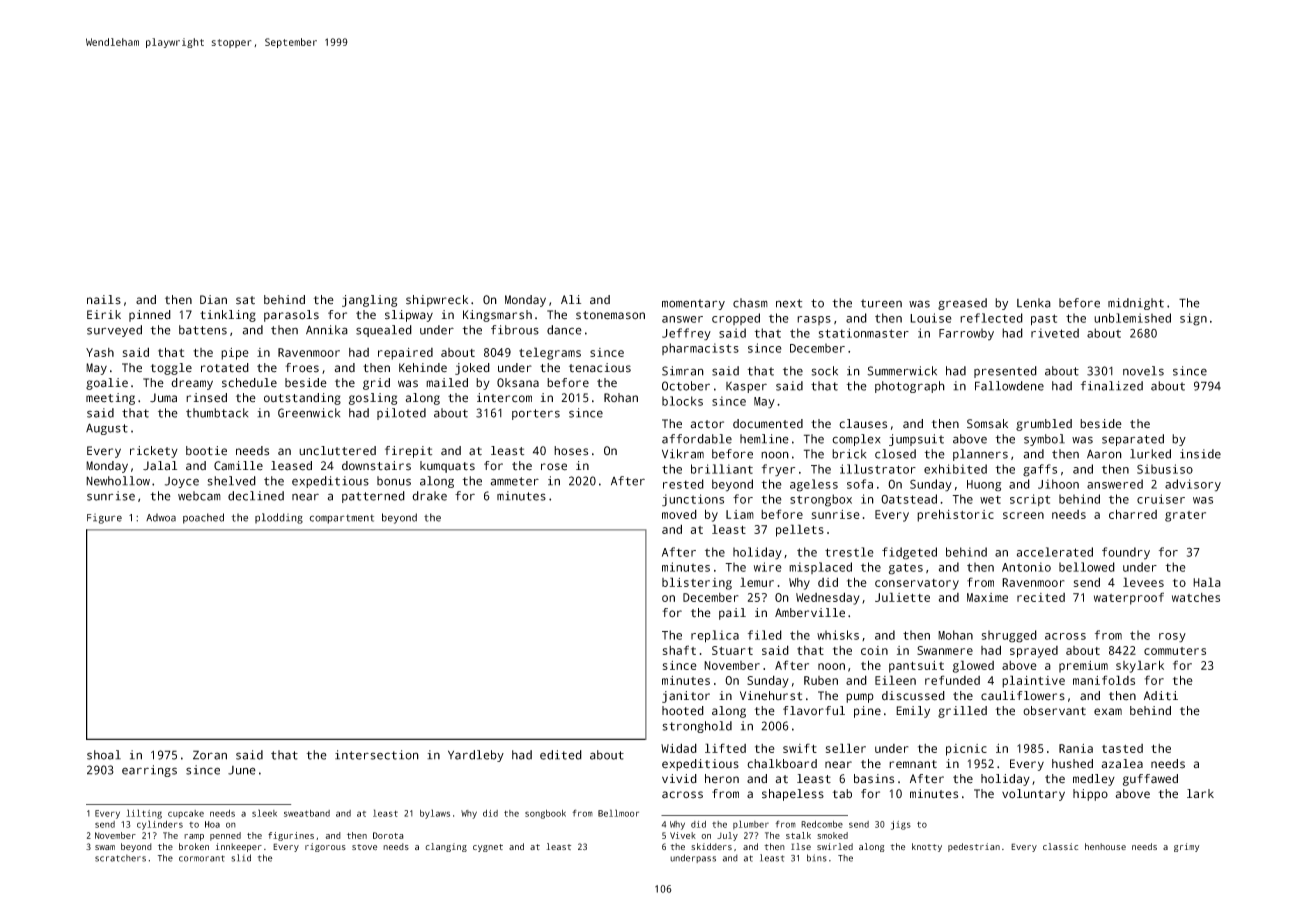  I want to click on shapeless, so click(793, 795).
